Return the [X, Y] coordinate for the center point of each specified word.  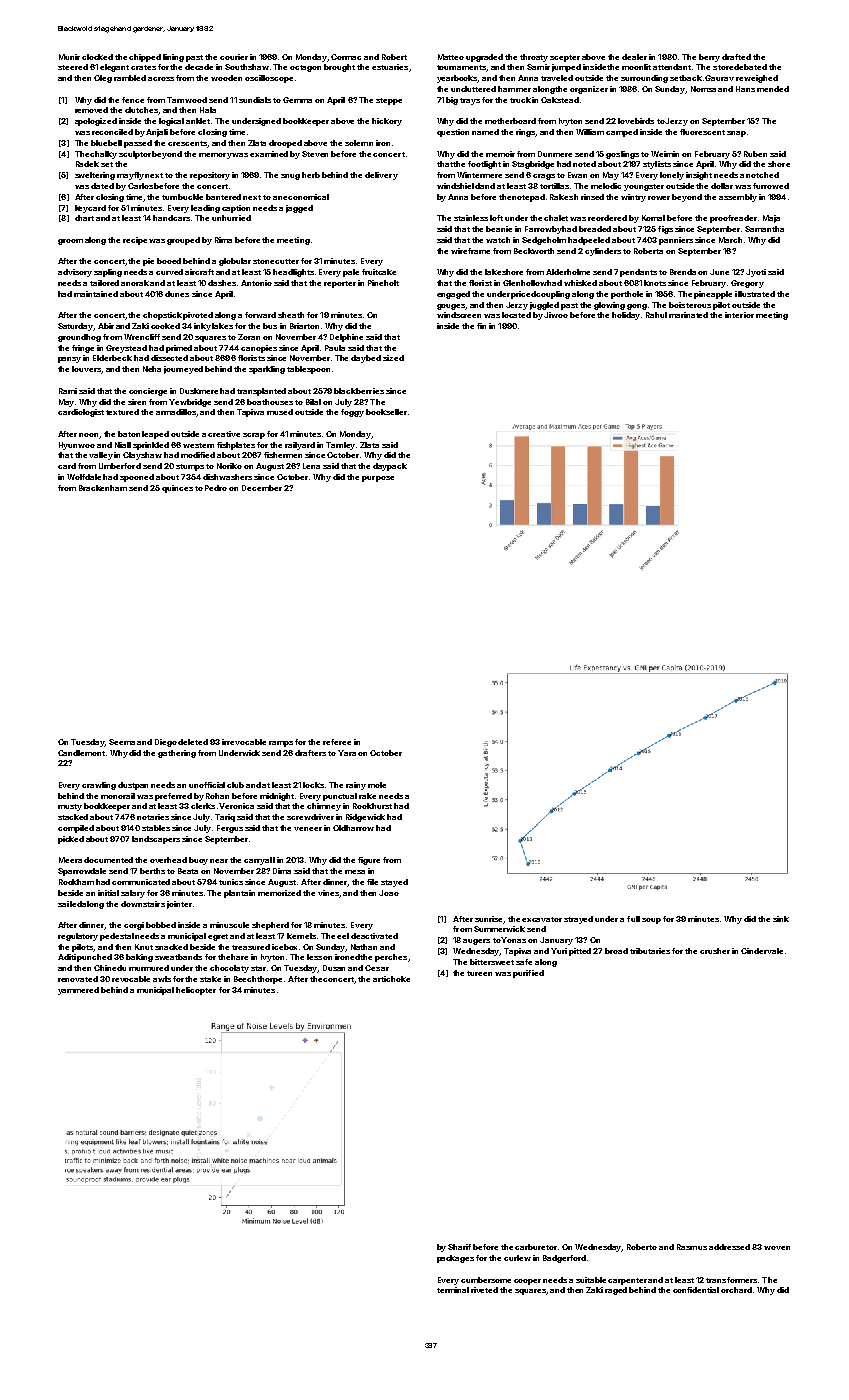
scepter [565, 58]
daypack [390, 467]
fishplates [236, 446]
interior [739, 315]
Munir [69, 57]
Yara [347, 753]
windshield [458, 186]
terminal [453, 1290]
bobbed [161, 925]
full [633, 919]
